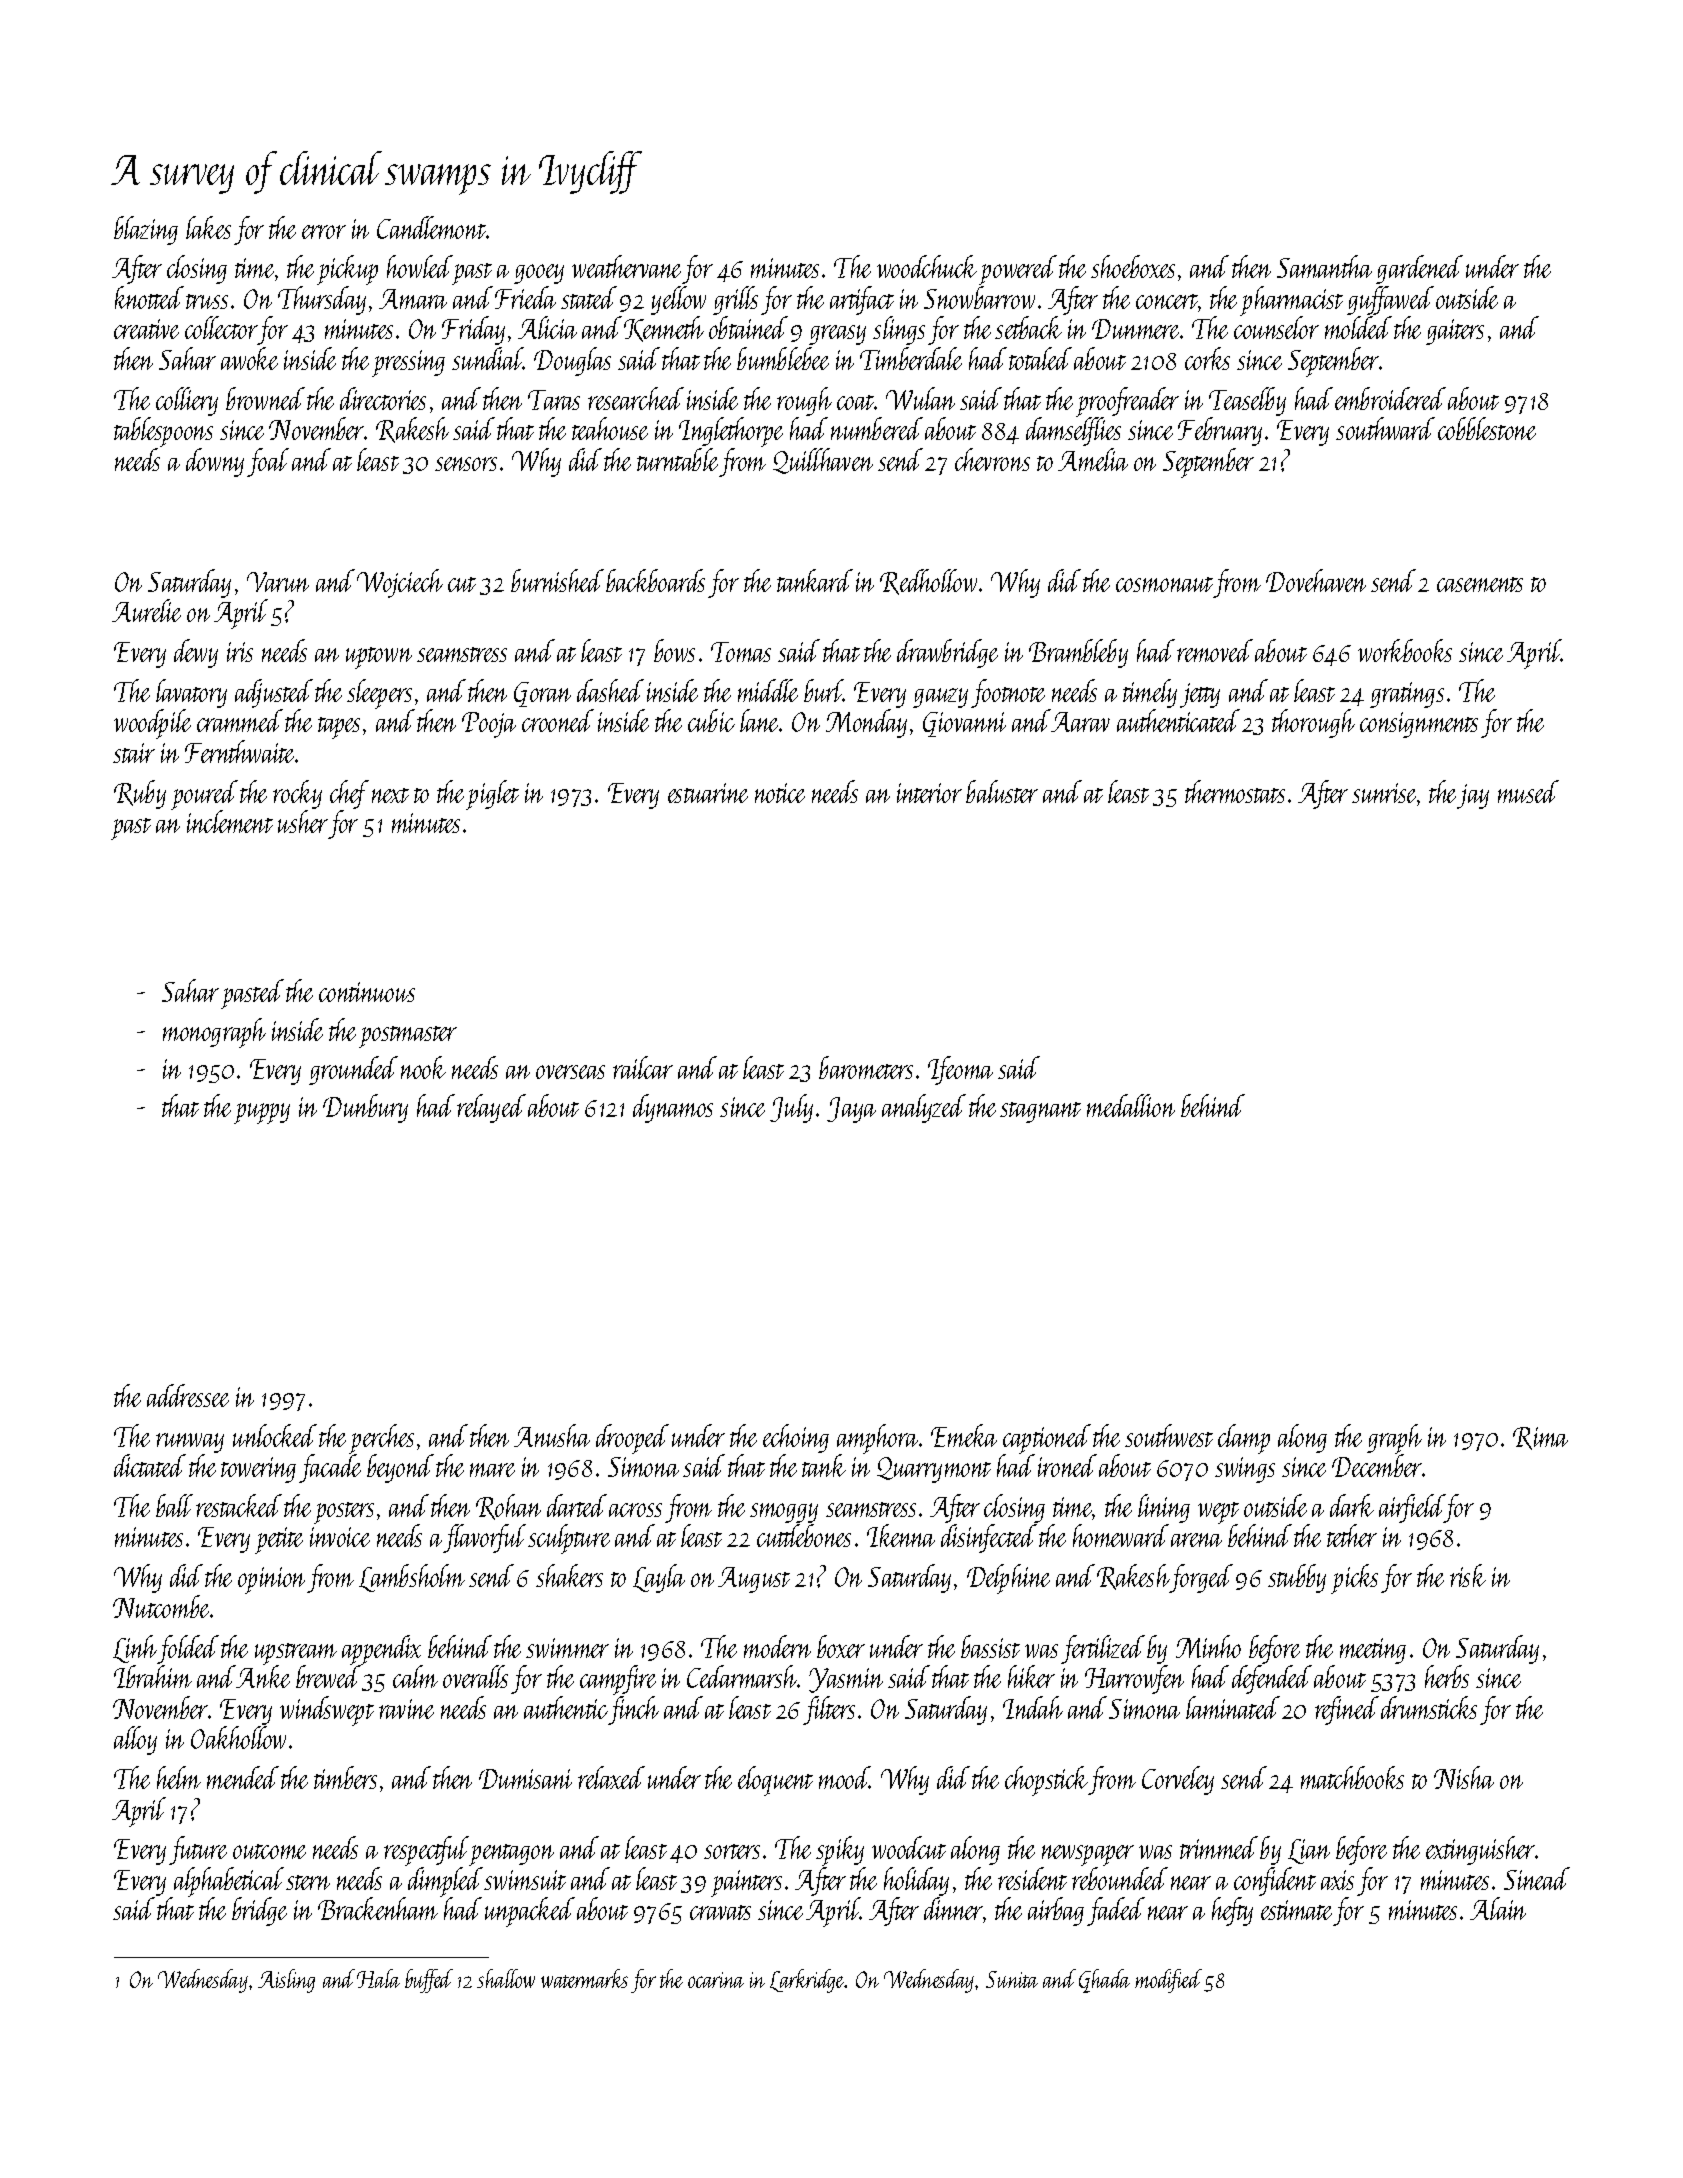  Describe the element at coordinates (1419, 269) in the screenshot. I see `gardened` at that location.
